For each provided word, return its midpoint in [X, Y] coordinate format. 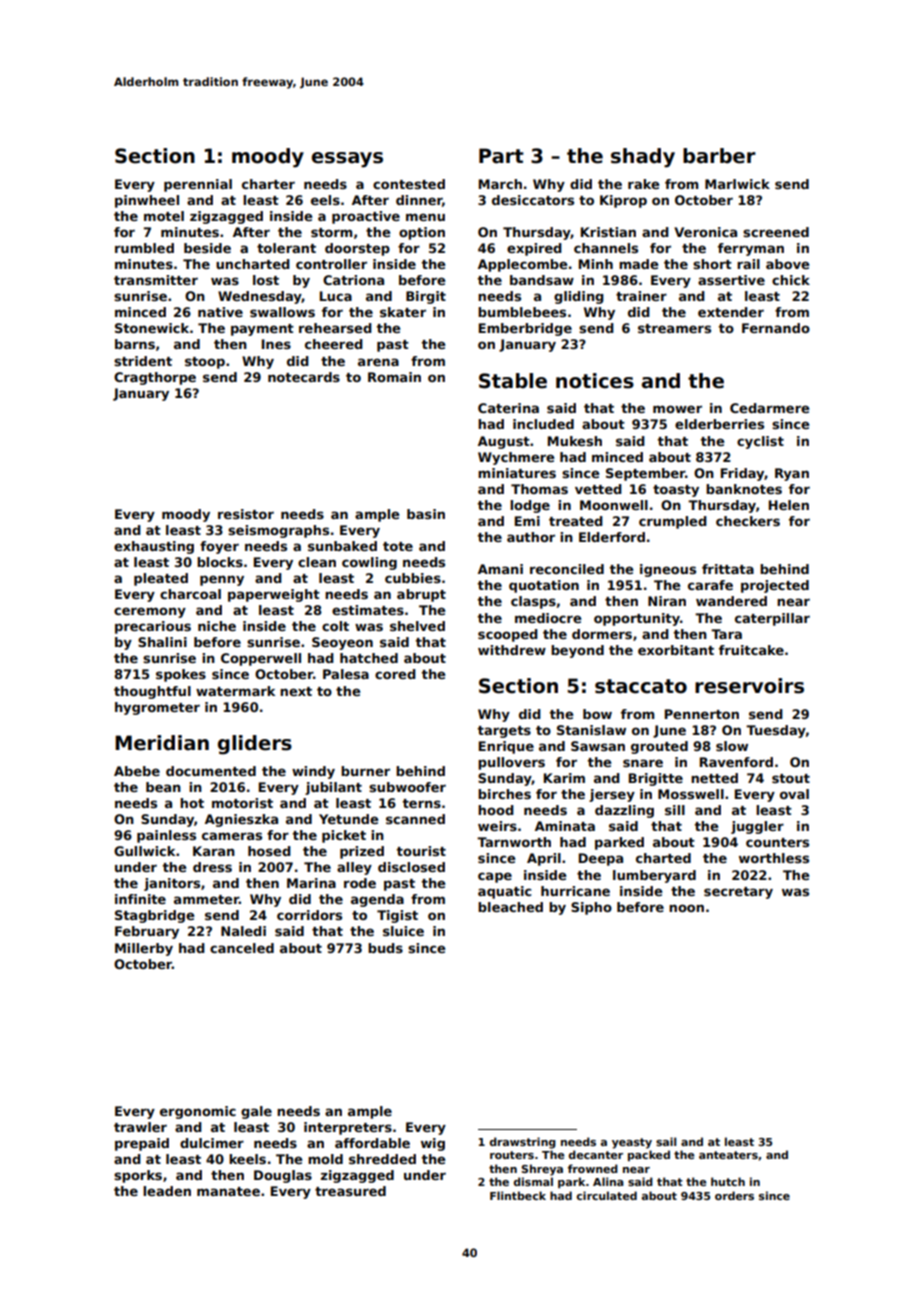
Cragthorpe [155, 378]
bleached [510, 907]
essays [347, 160]
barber [719, 156]
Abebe [137, 771]
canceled [242, 948]
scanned [415, 819]
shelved [417, 626]
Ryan [792, 474]
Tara [726, 634]
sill [675, 810]
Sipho [591, 908]
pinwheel [147, 201]
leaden [167, 1191]
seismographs [278, 531]
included [543, 424]
